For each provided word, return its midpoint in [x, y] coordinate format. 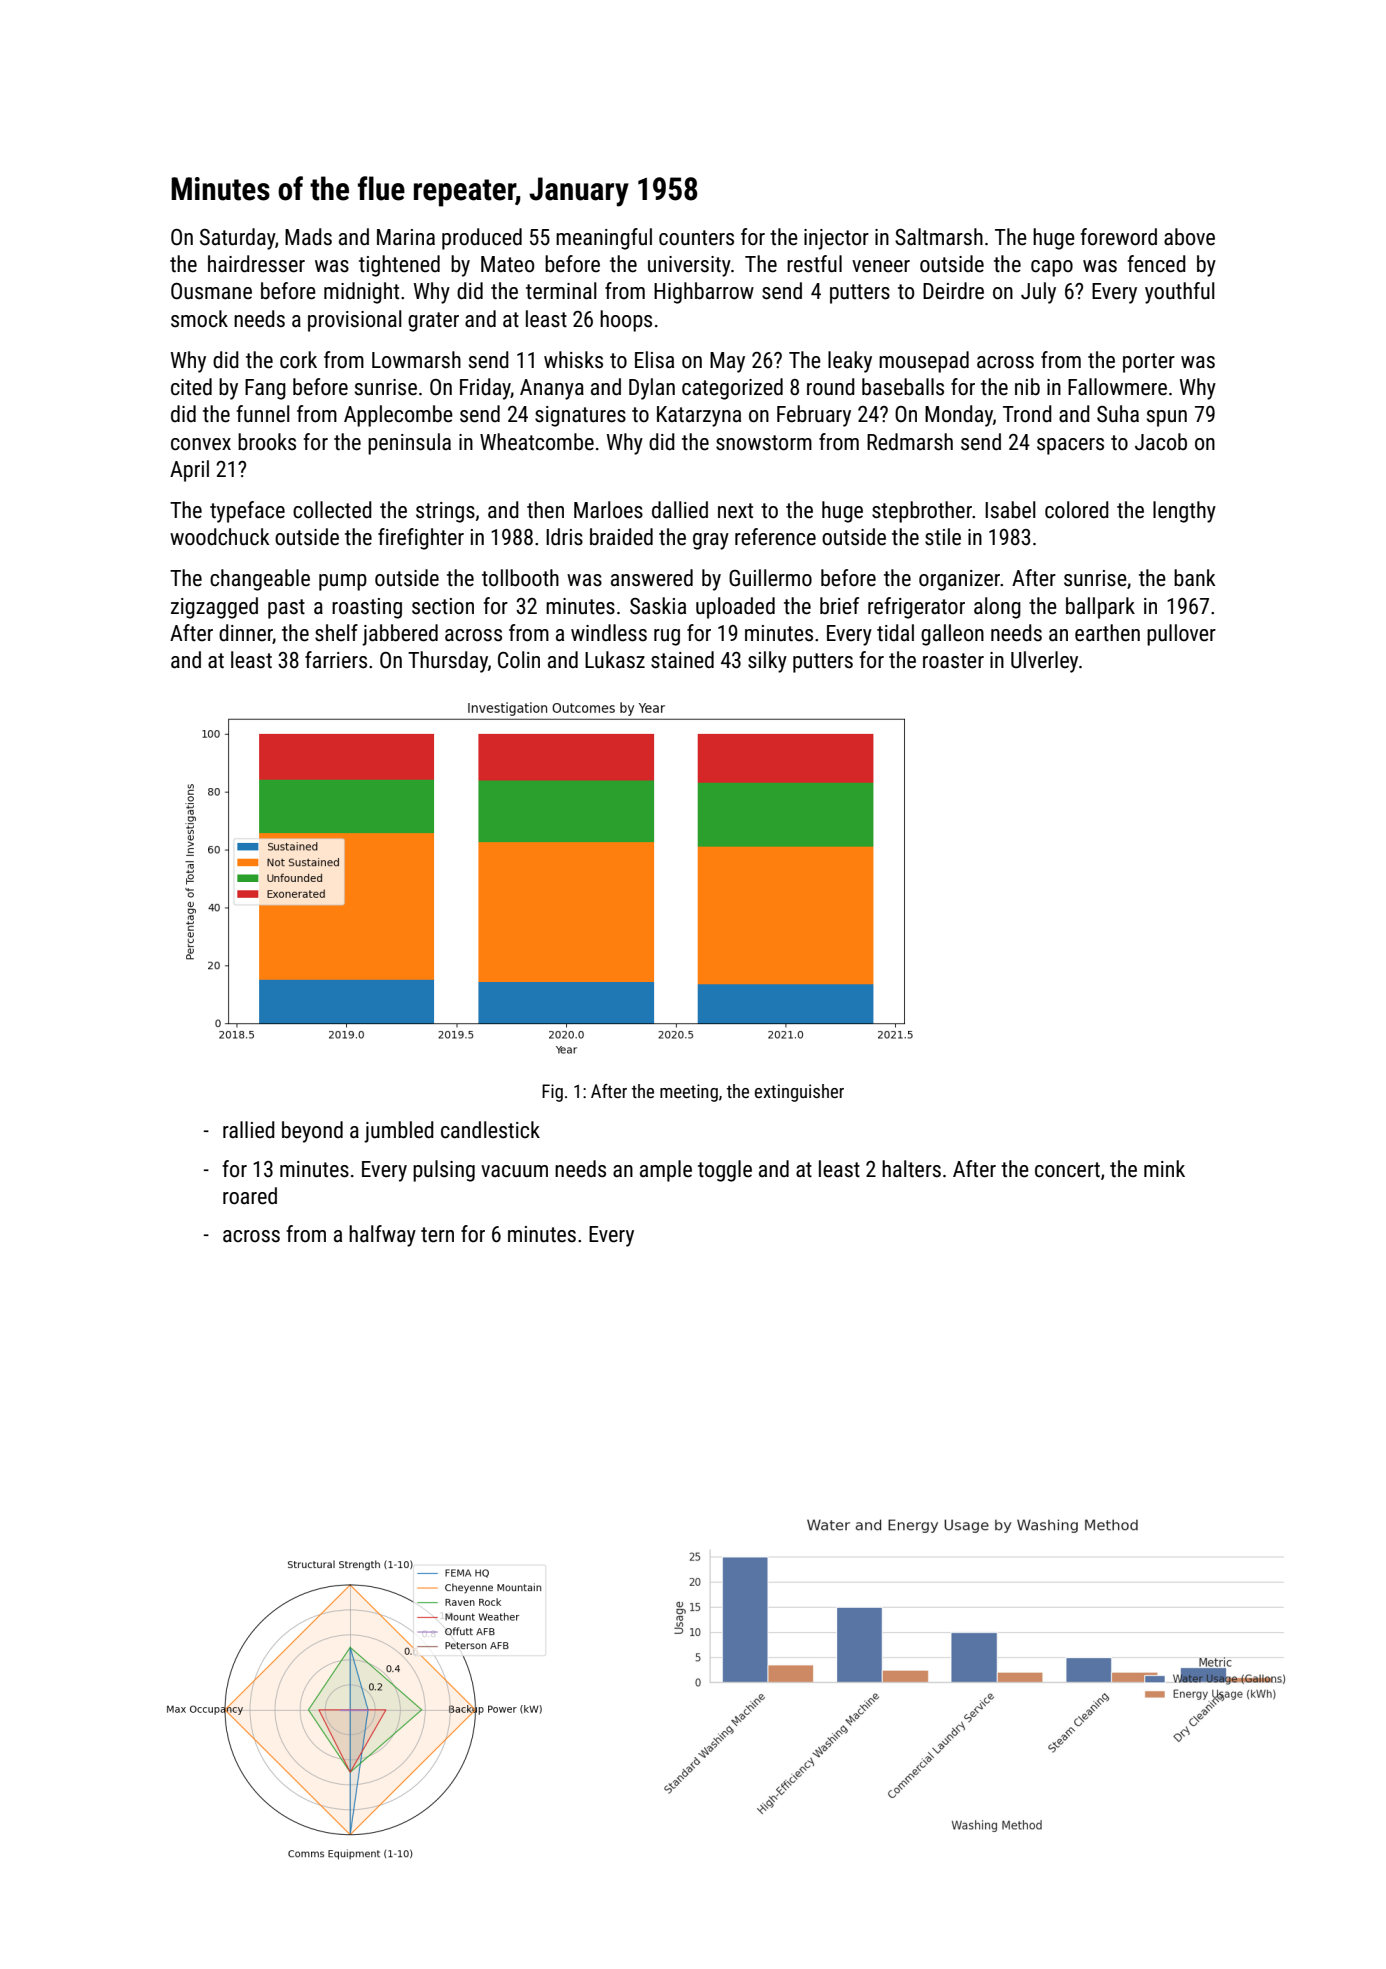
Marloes [608, 510]
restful [814, 264]
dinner [246, 634]
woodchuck [220, 537]
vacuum [514, 1171]
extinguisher [799, 1093]
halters [911, 1169]
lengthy [1184, 512]
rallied [249, 1130]
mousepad [924, 362]
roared [250, 1196]
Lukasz [615, 660]
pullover [1181, 635]
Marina [406, 237]
